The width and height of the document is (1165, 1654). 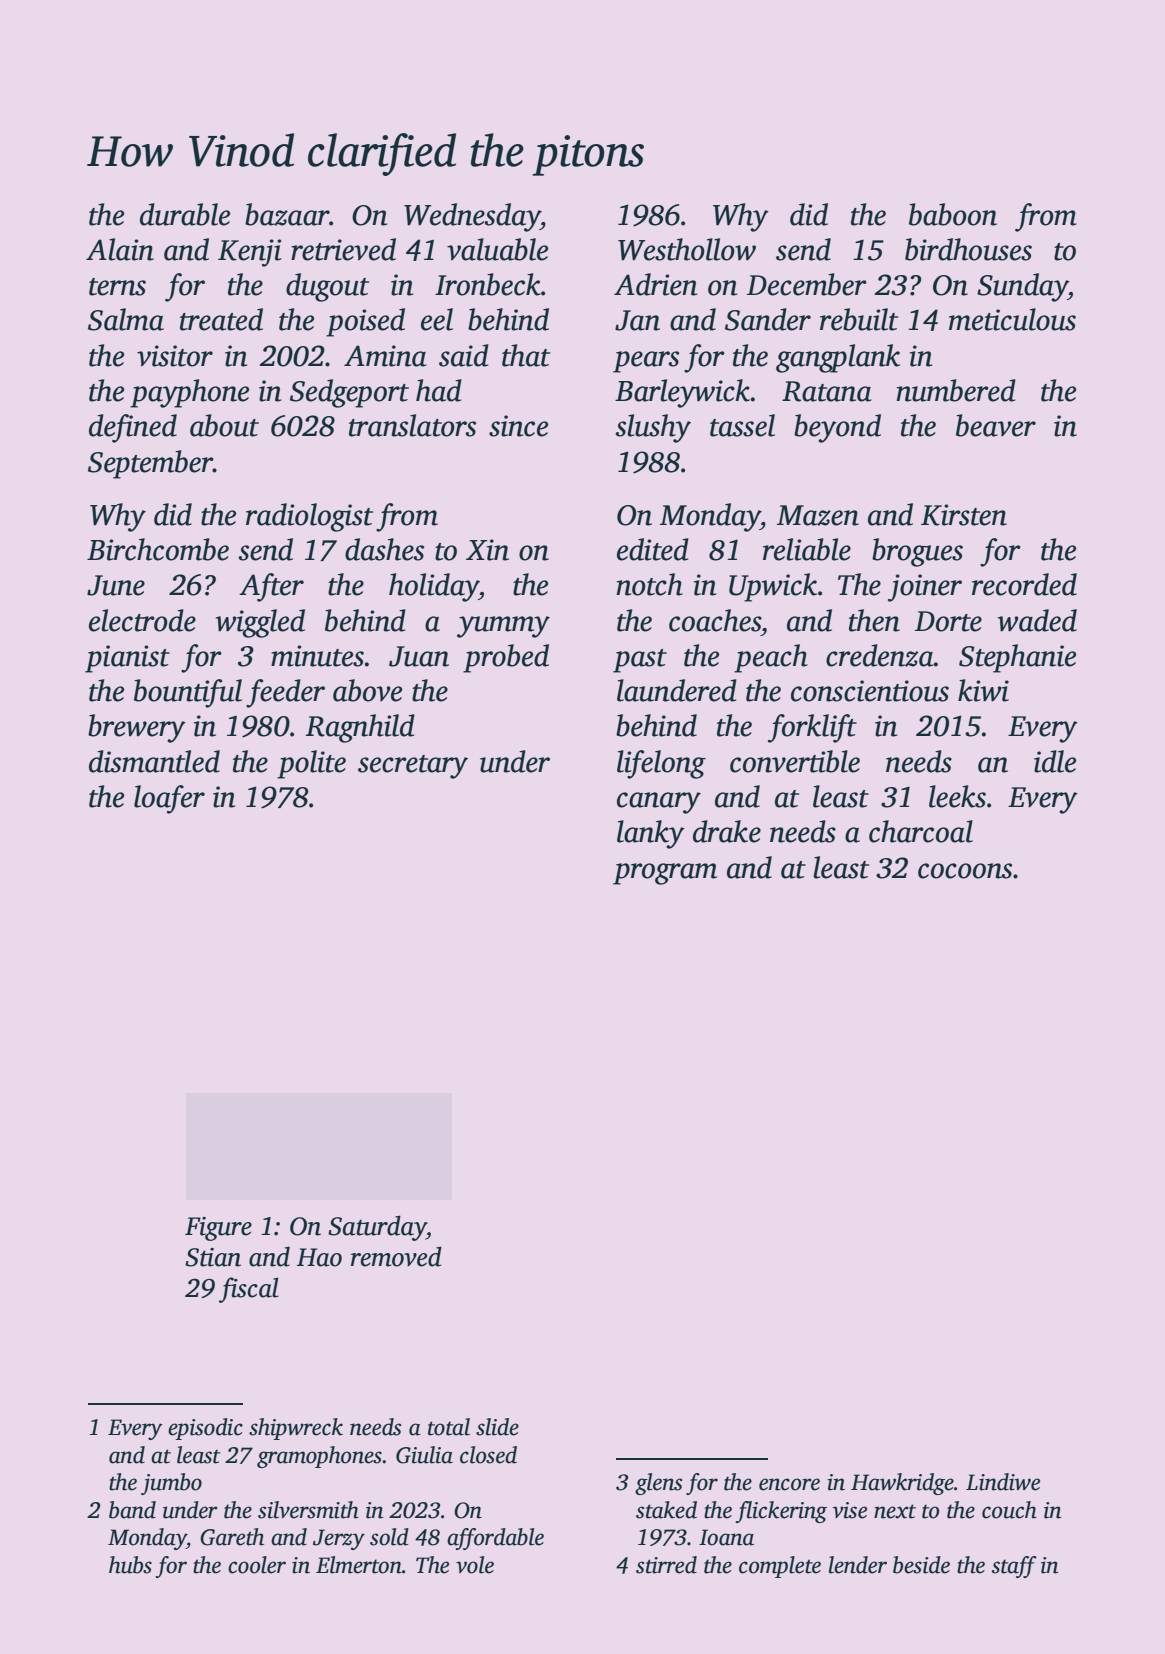 What do you see at coordinates (130, 1565) in the document?
I see `hubs` at bounding box center [130, 1565].
